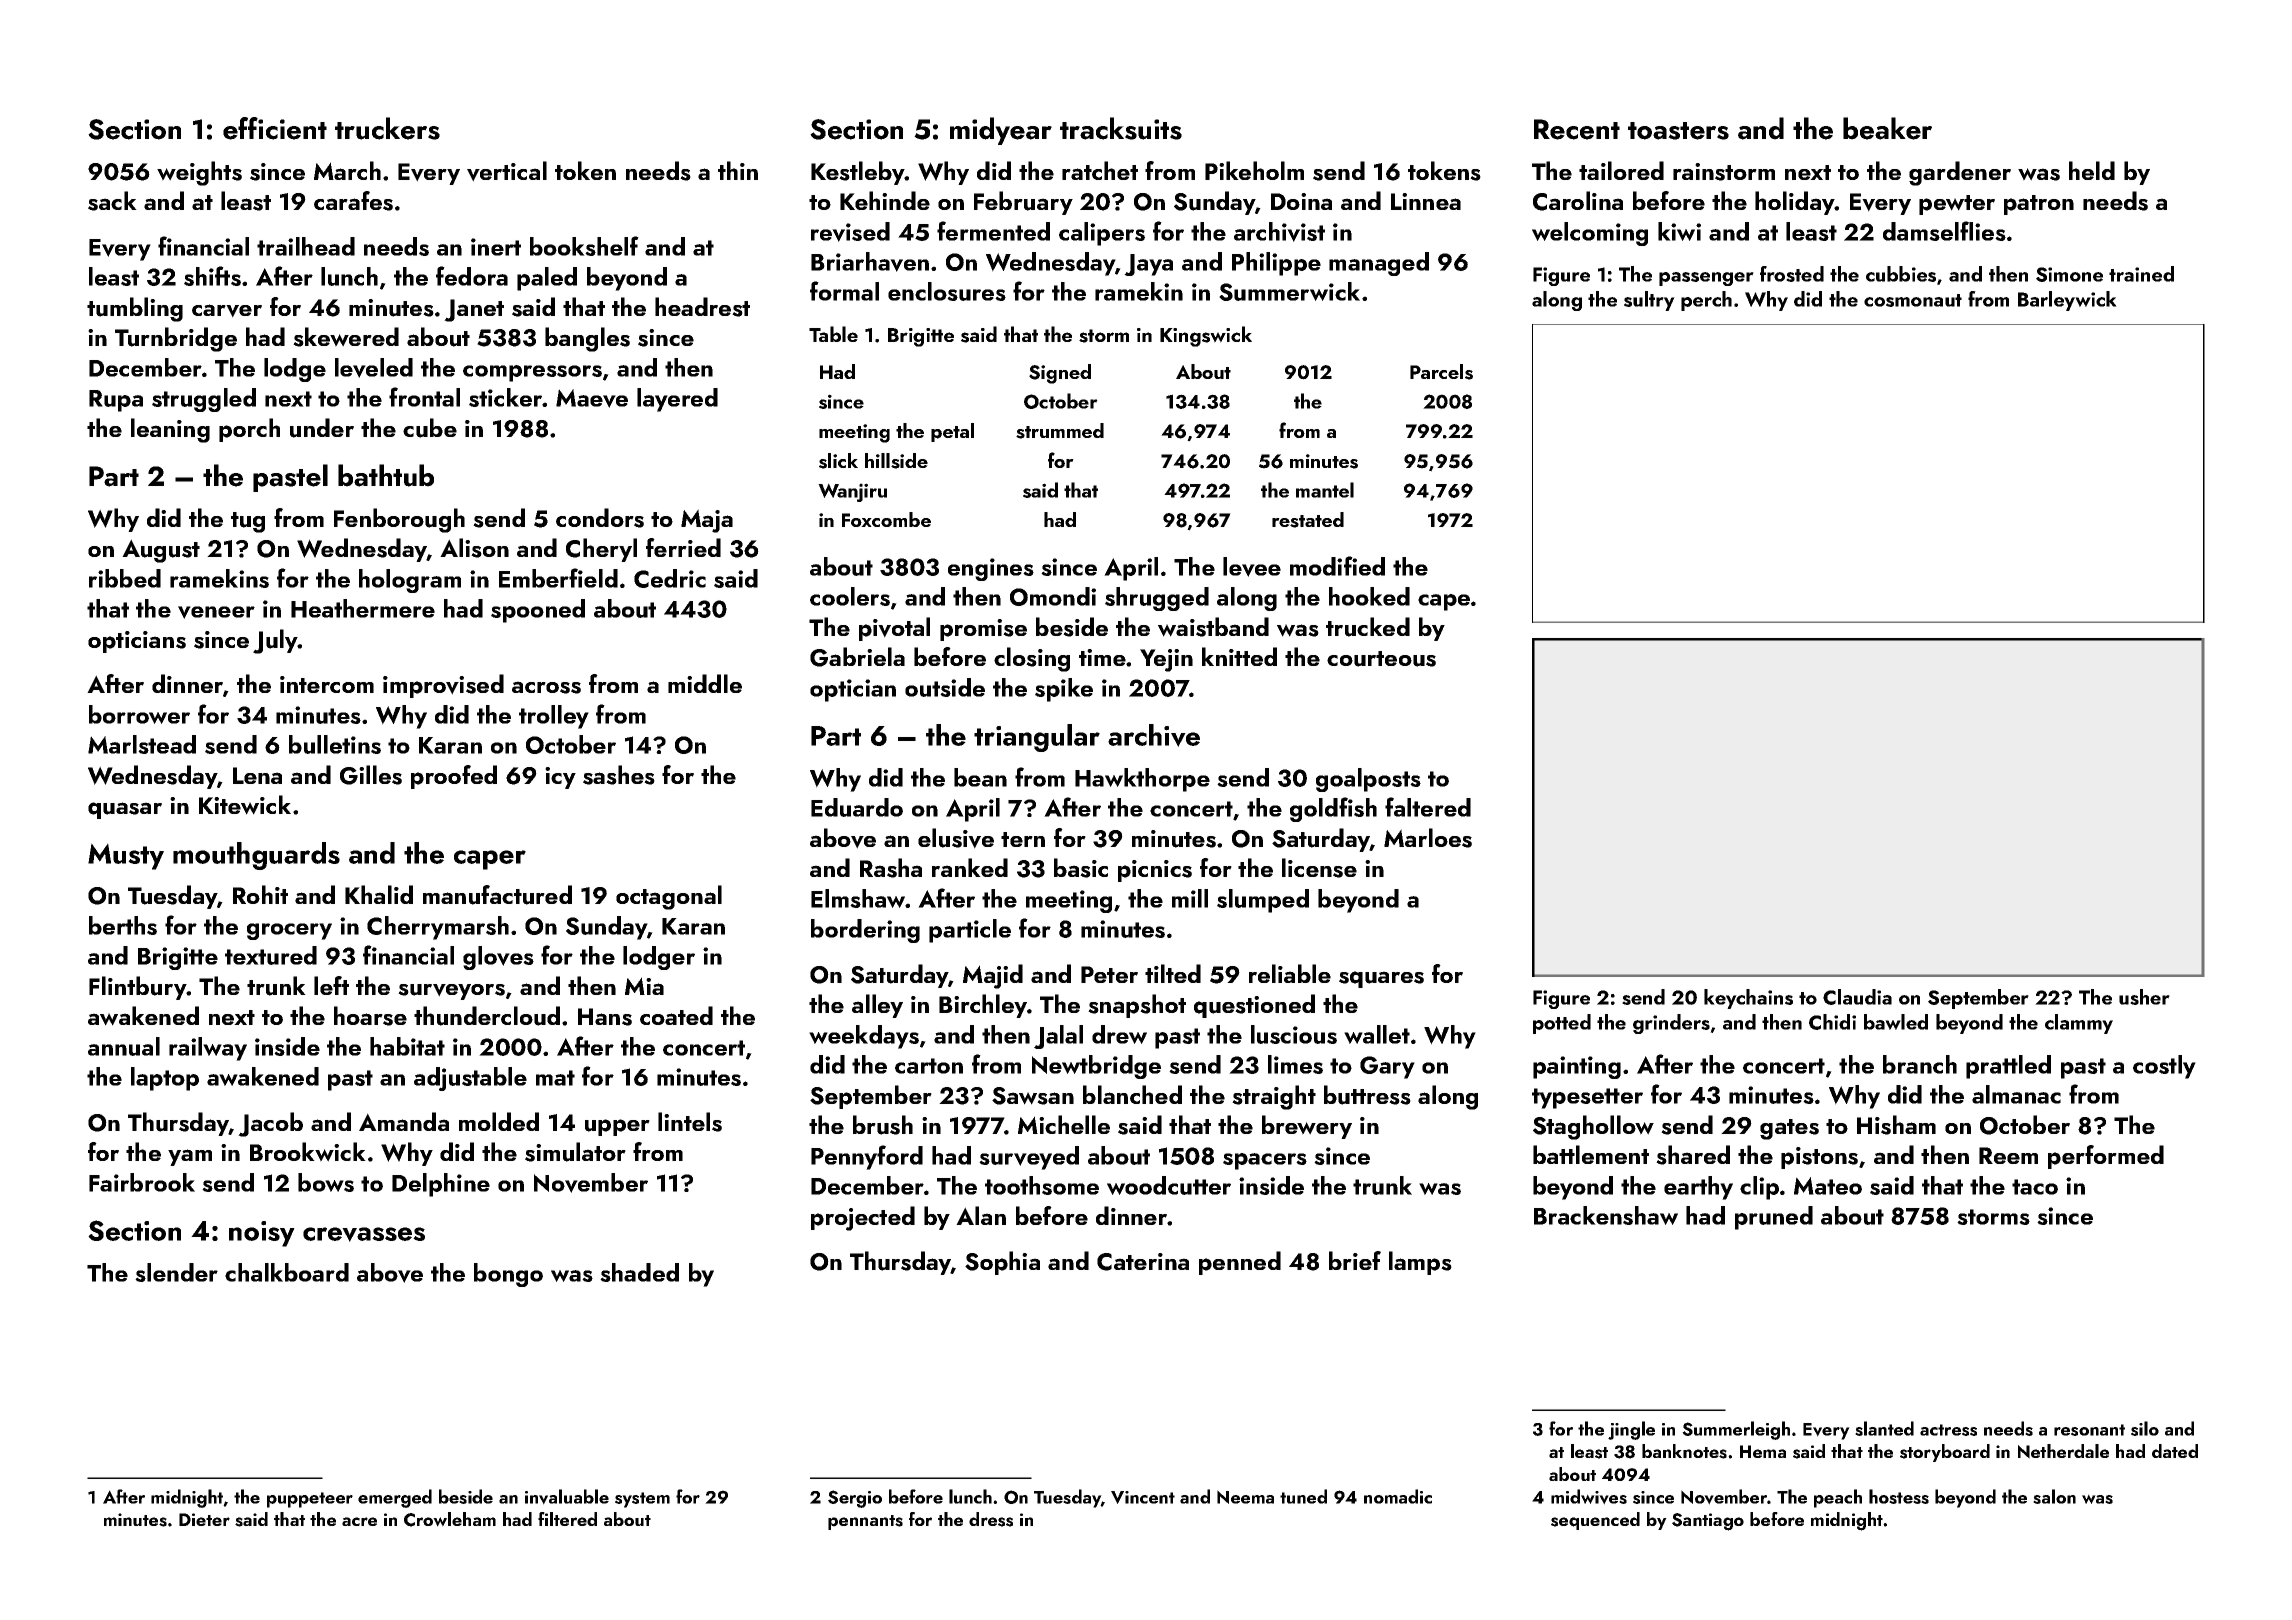 The image size is (2292, 1620). I want to click on system, so click(642, 1500).
